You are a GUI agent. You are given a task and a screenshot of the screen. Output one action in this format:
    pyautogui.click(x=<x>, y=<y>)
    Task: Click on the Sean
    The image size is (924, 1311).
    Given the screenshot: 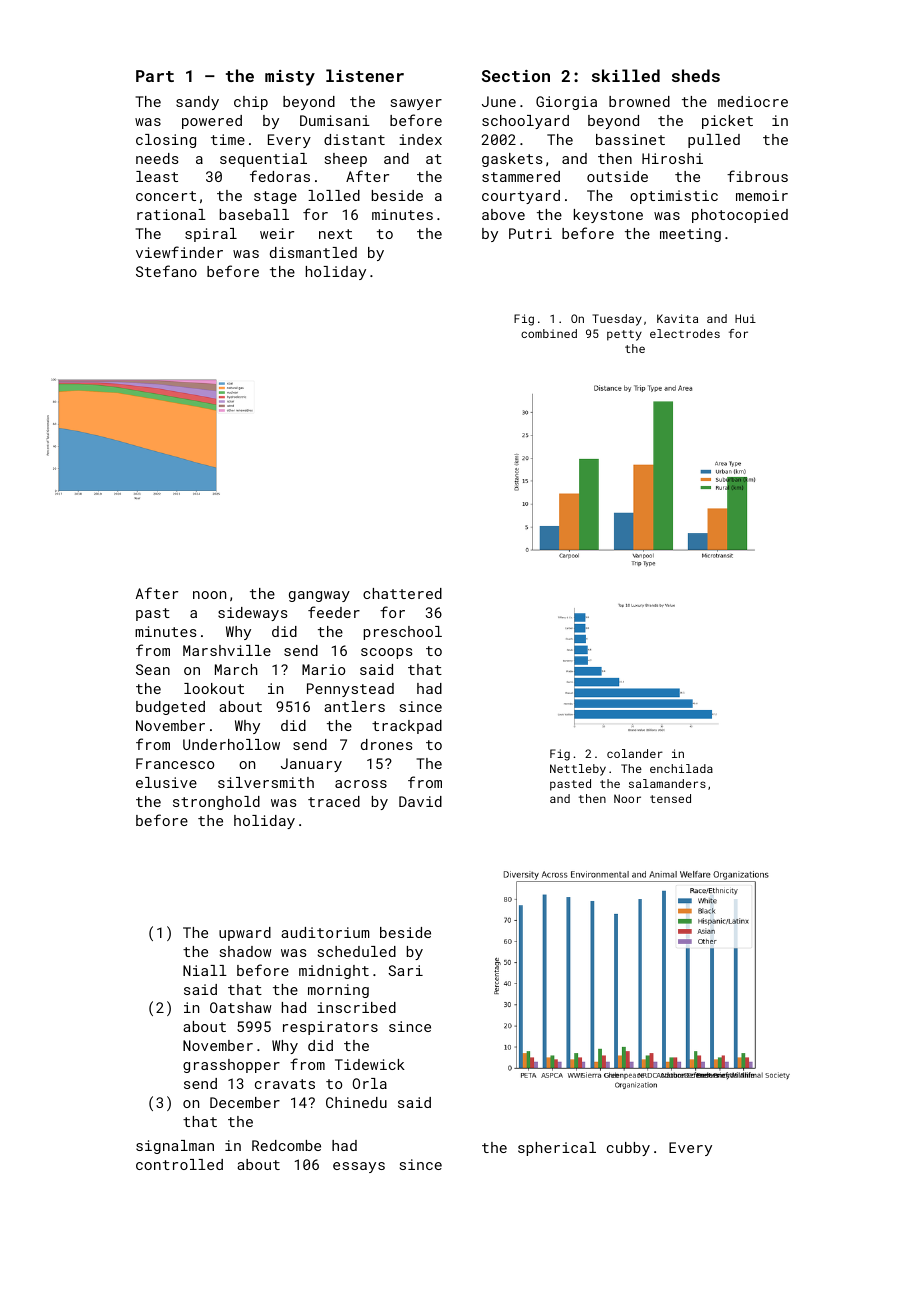 What is the action you would take?
    pyautogui.click(x=153, y=669)
